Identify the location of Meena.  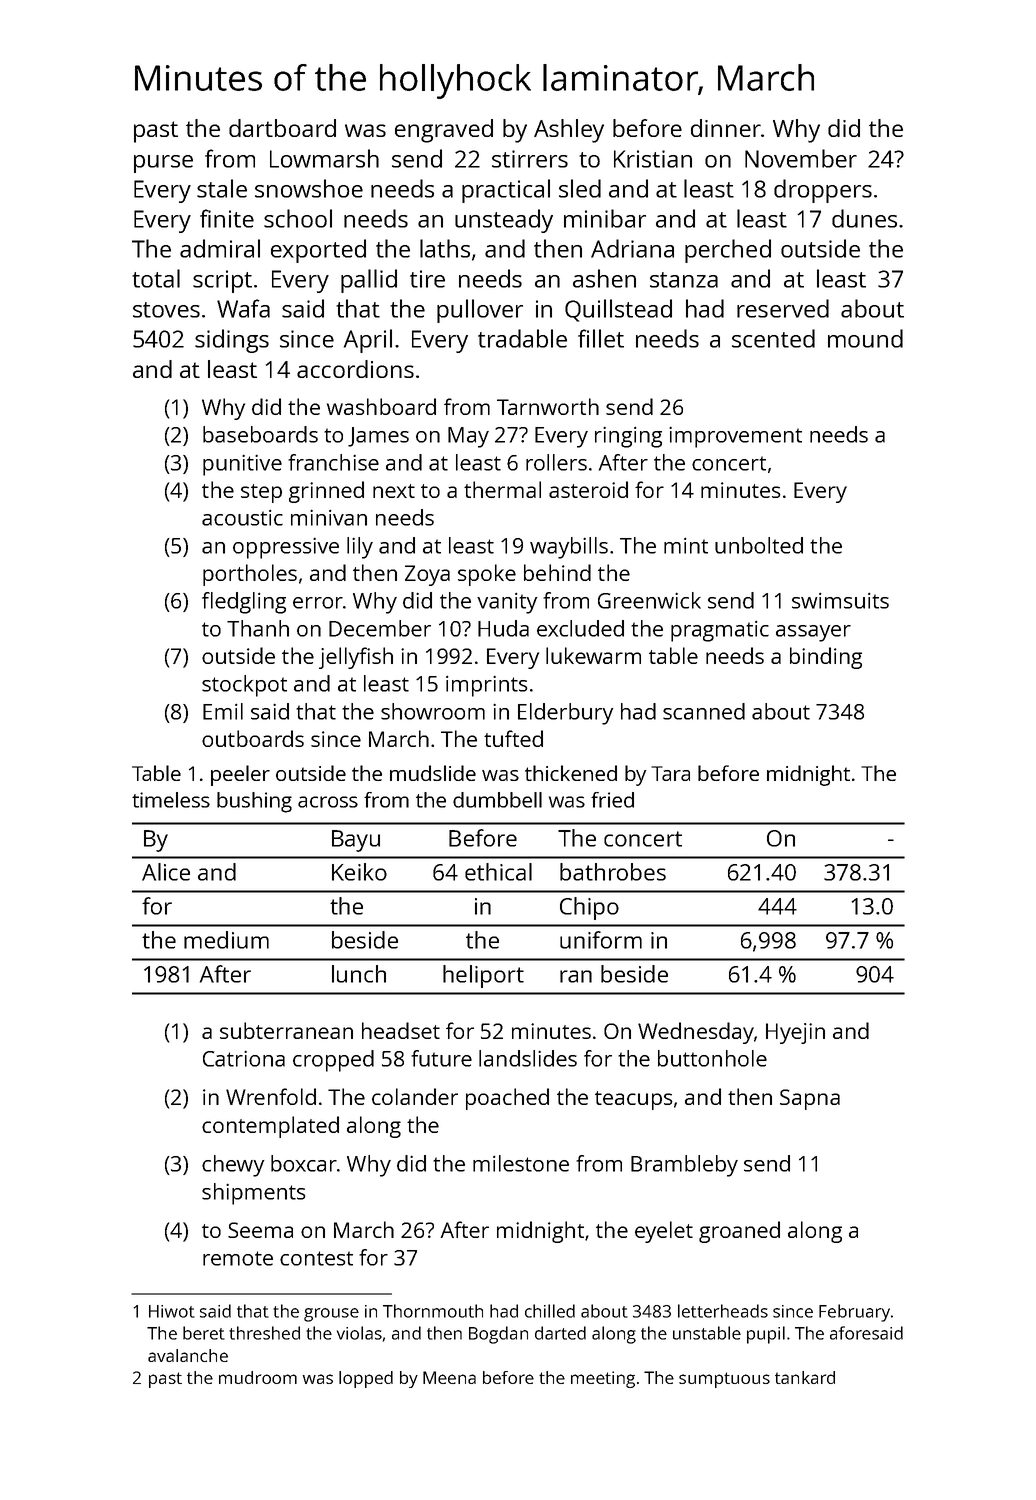
(449, 1377).
